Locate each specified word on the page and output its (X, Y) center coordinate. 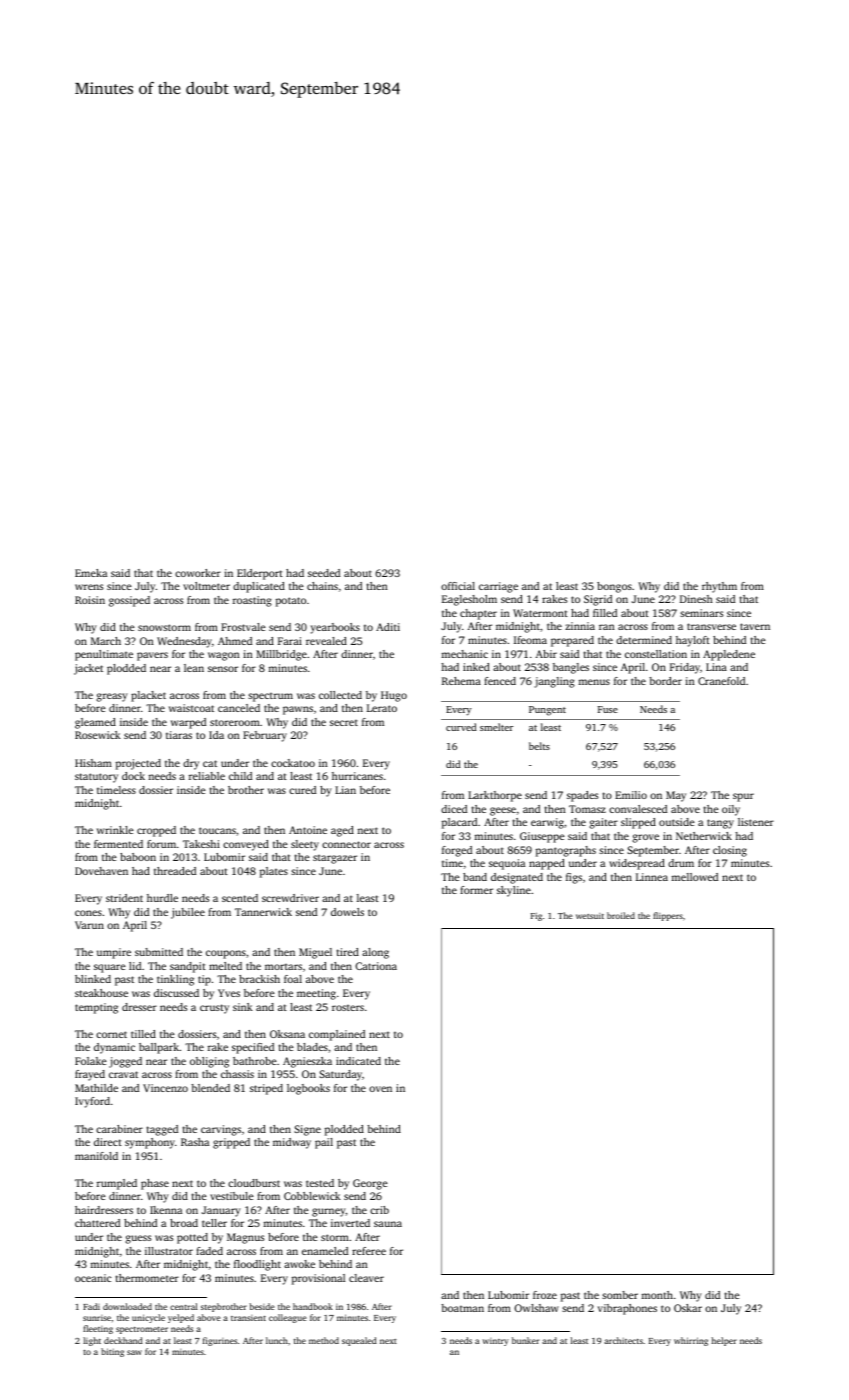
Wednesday (184, 642)
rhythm (719, 587)
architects (623, 1340)
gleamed (95, 723)
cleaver (366, 1278)
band (475, 877)
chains (322, 586)
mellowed (695, 877)
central (184, 1306)
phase (155, 1184)
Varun (89, 925)
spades (582, 796)
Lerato (382, 708)
